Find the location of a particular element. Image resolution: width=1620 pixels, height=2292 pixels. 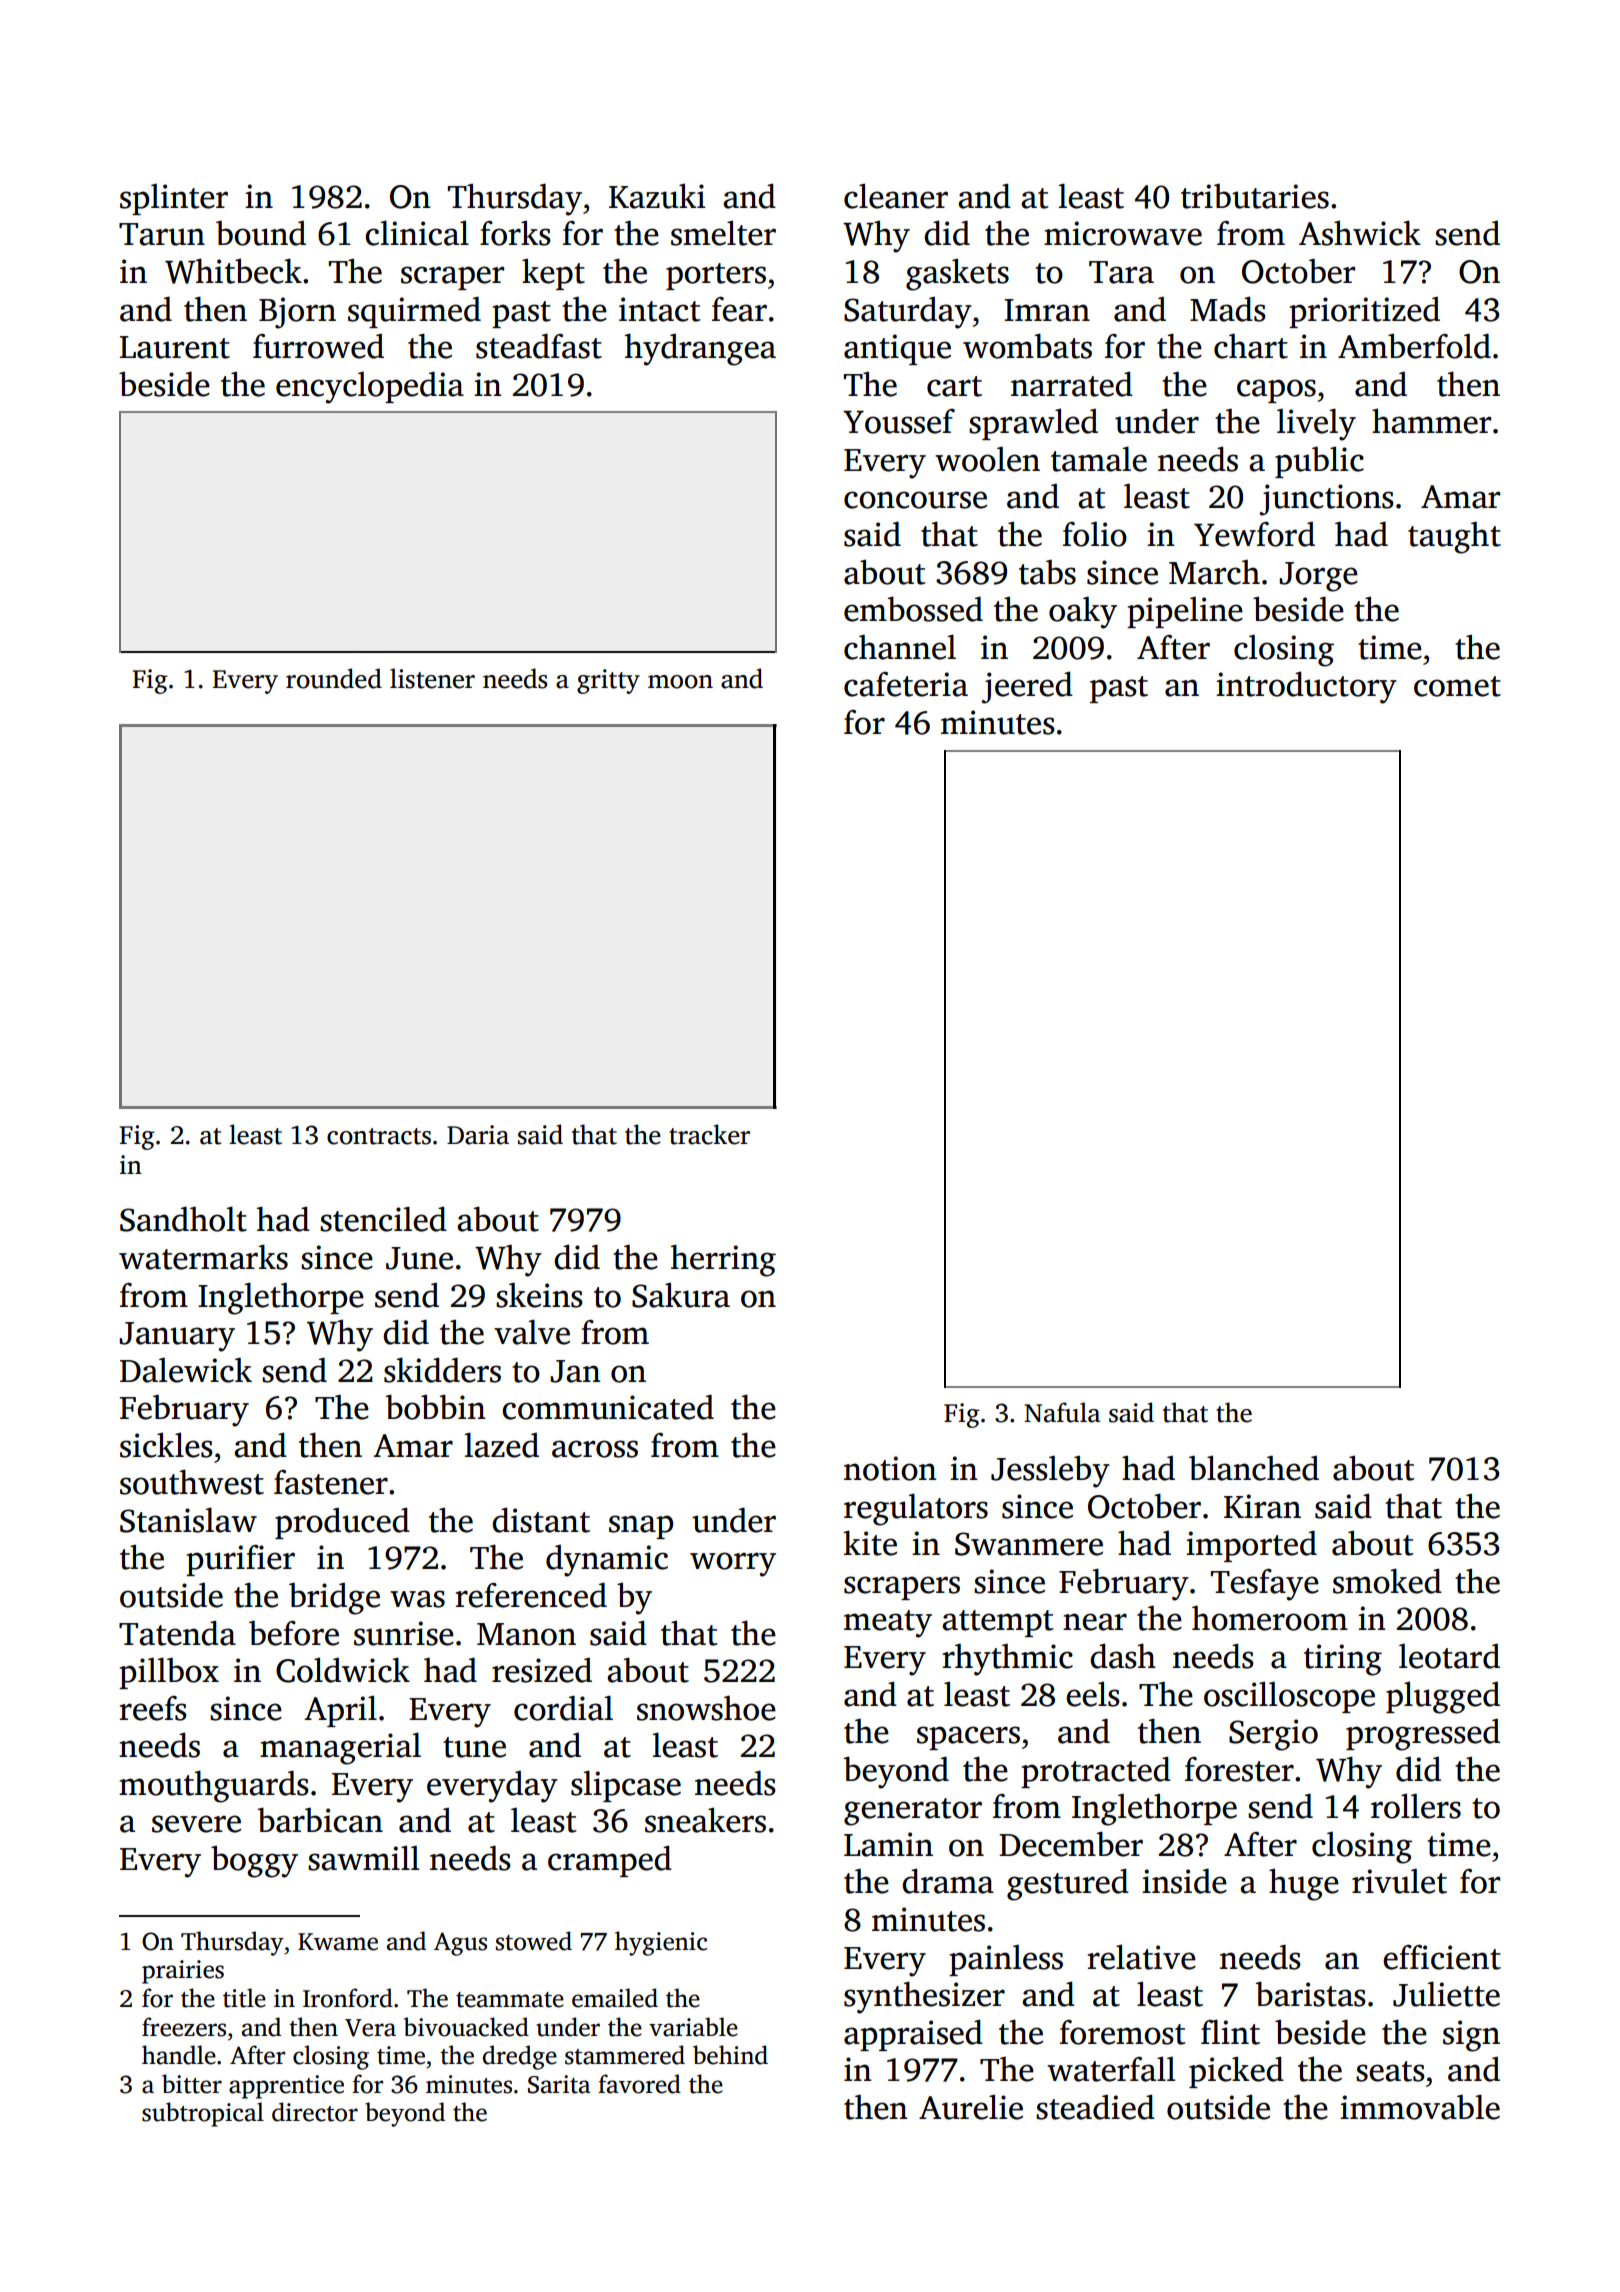

cleaner is located at coordinates (896, 196).
